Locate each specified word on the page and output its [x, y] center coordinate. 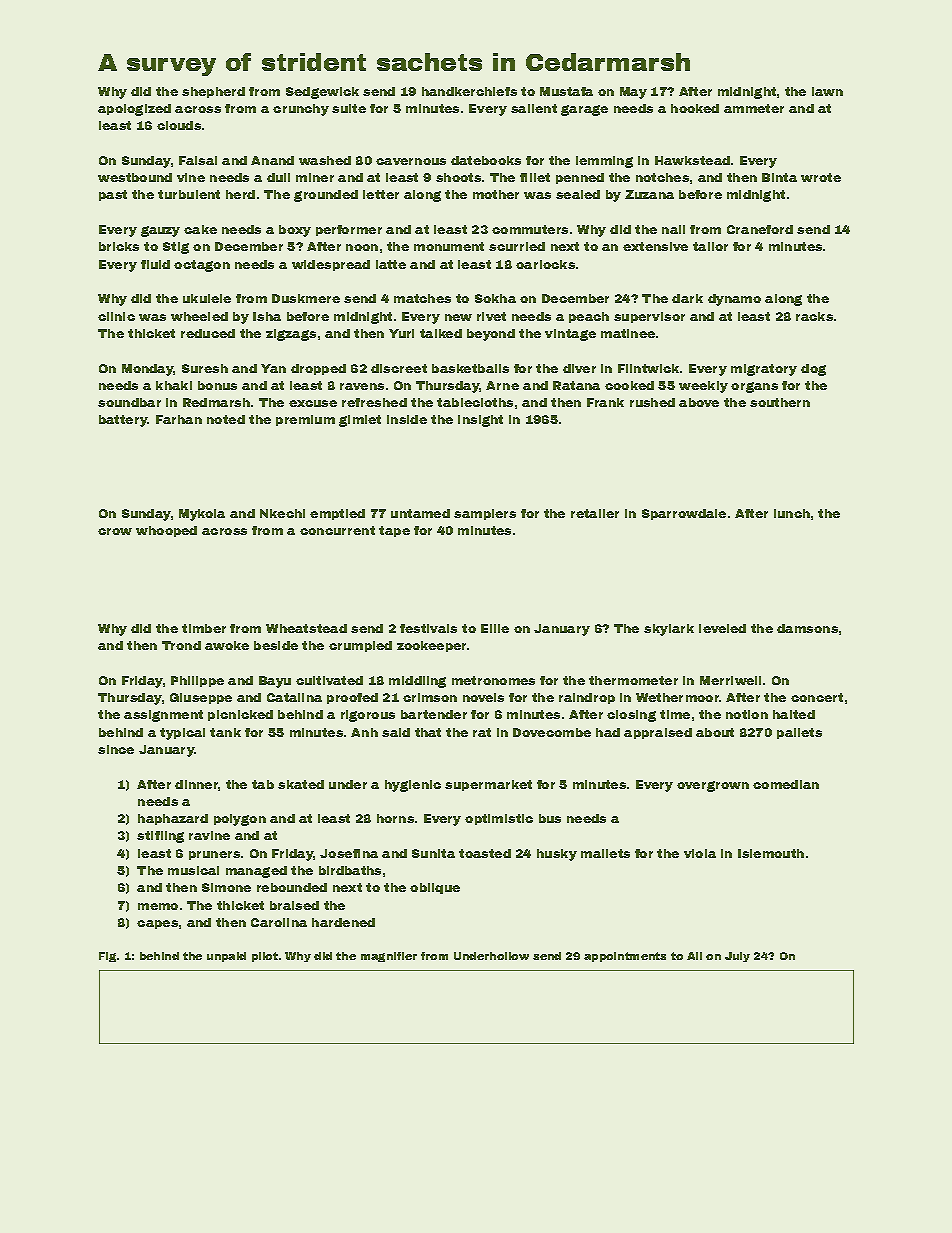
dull [278, 177]
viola [700, 853]
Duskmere [306, 298]
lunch [792, 513]
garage [584, 110]
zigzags [291, 335]
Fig [107, 957]
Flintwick [648, 368]
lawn [827, 91]
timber [204, 628]
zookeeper [431, 646]
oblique [435, 888]
